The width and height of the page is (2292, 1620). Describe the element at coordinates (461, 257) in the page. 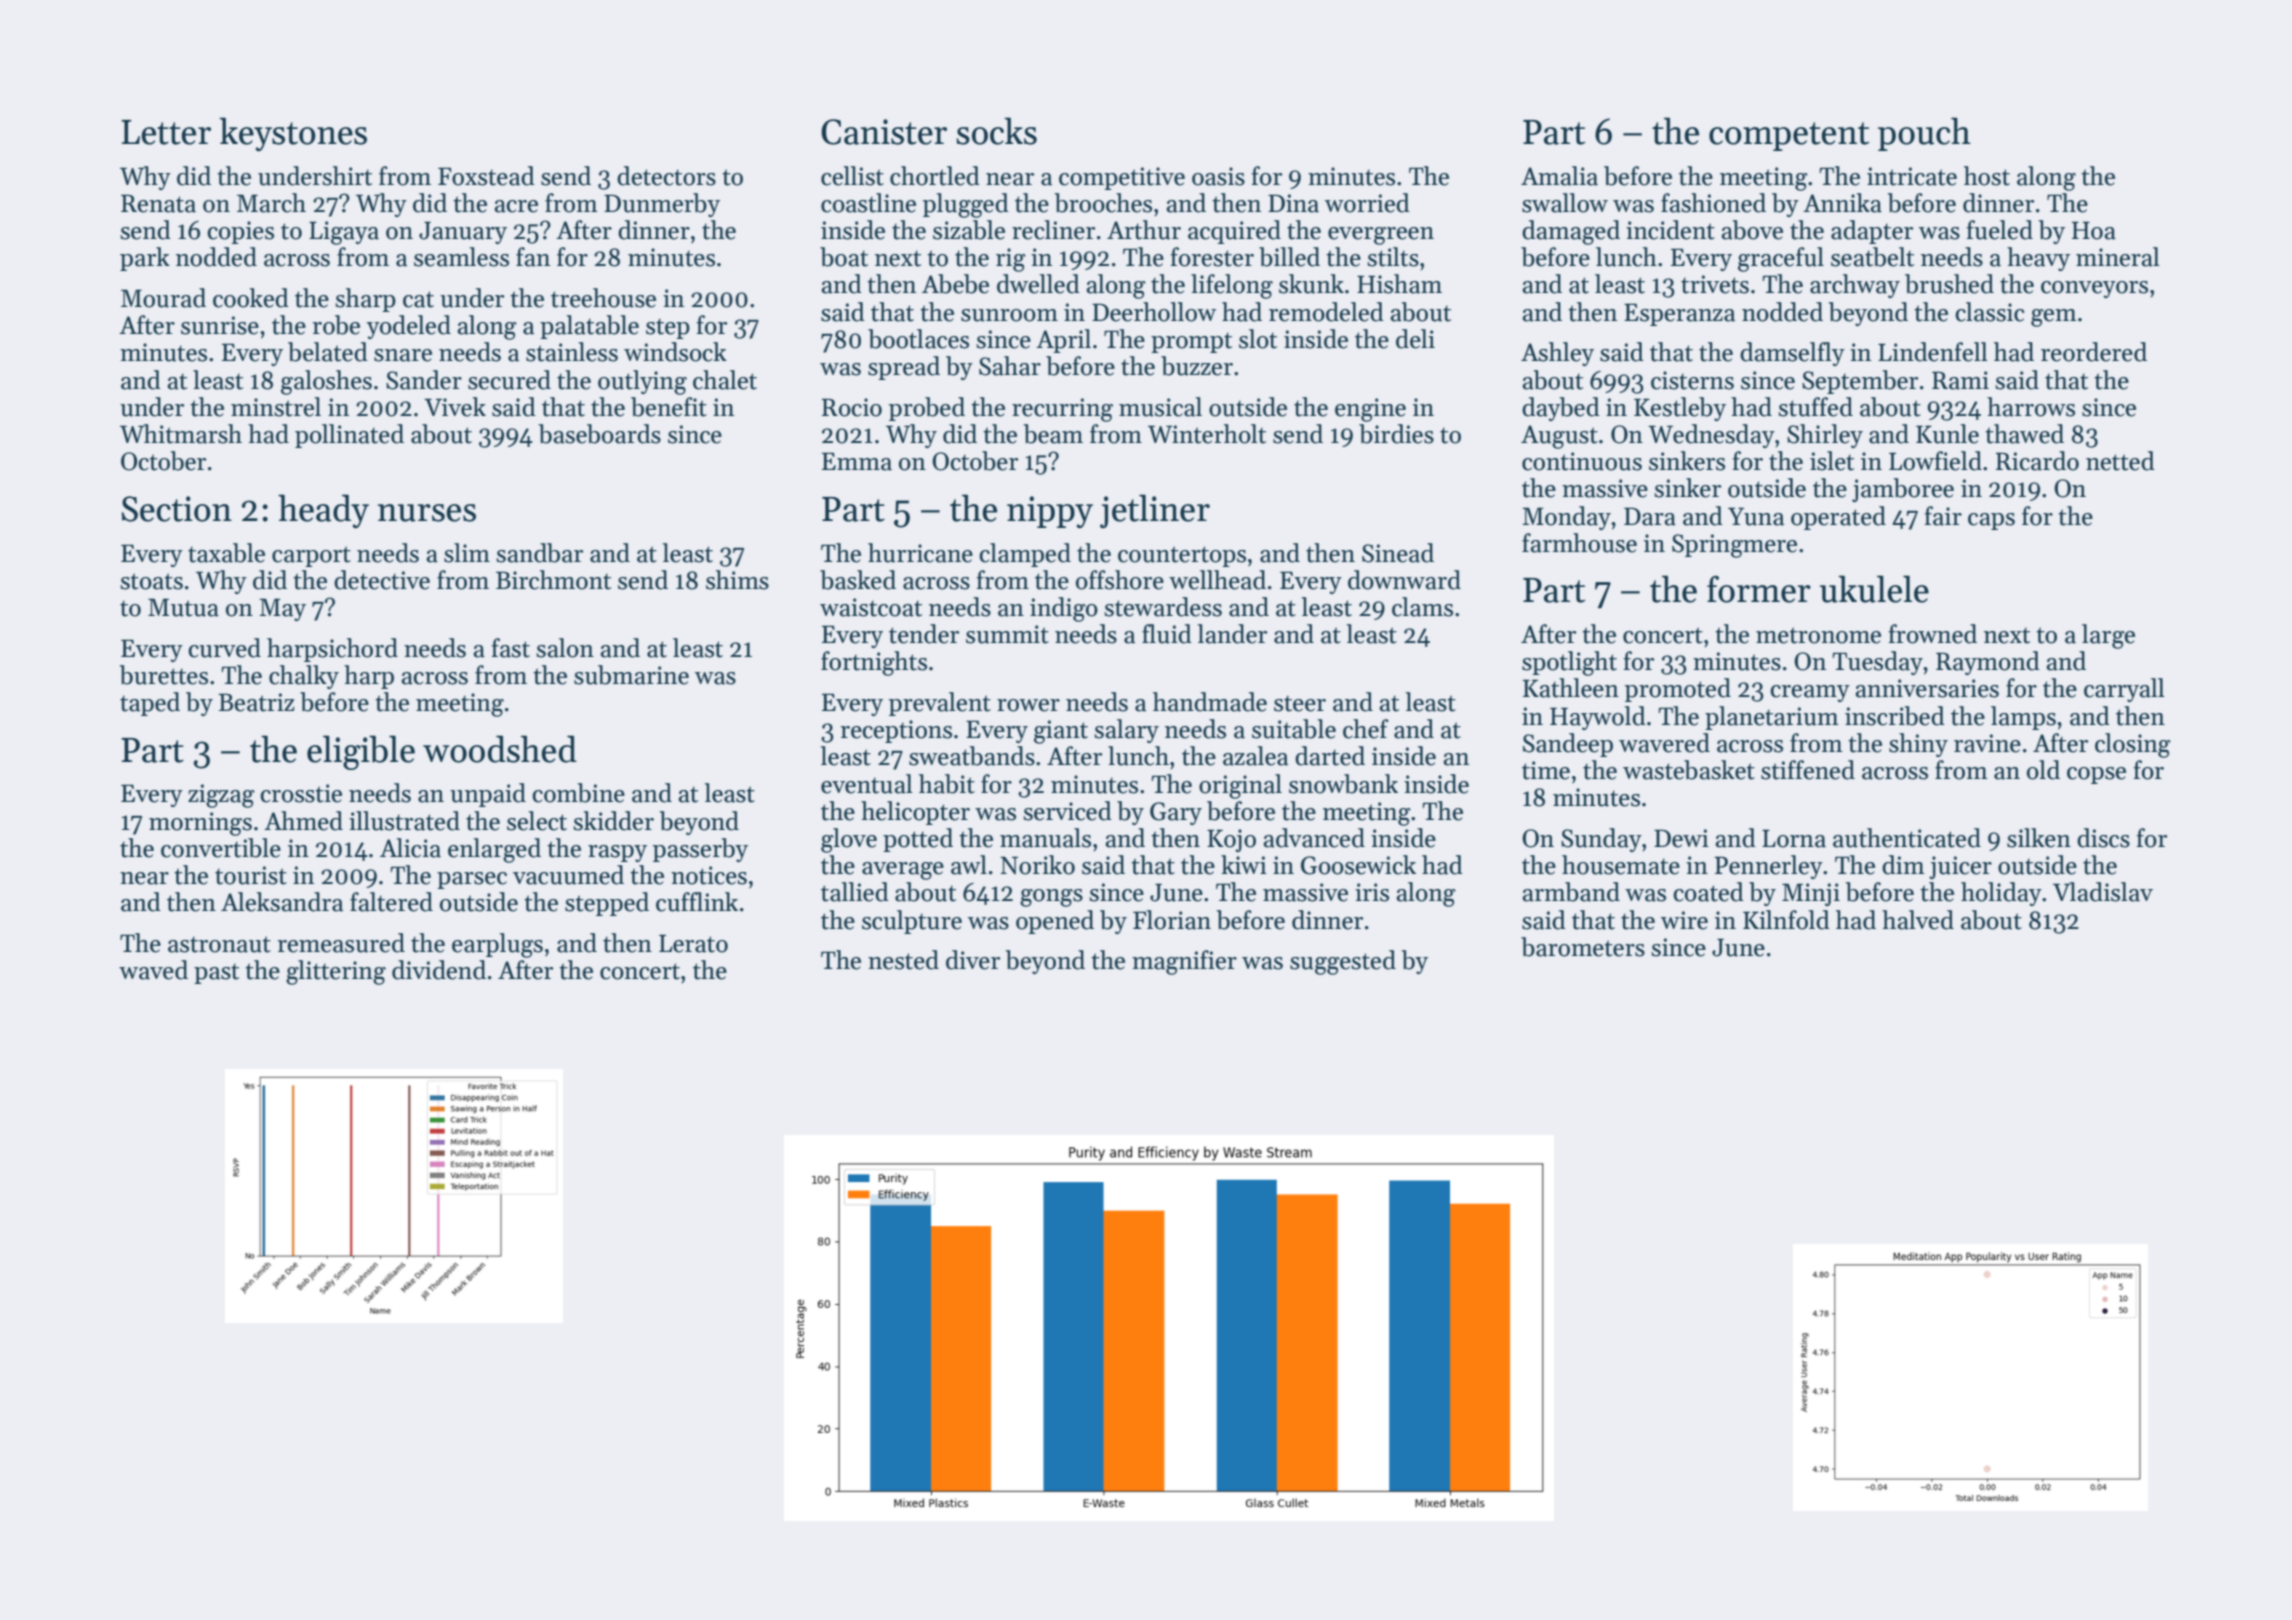

I see `seamless` at that location.
